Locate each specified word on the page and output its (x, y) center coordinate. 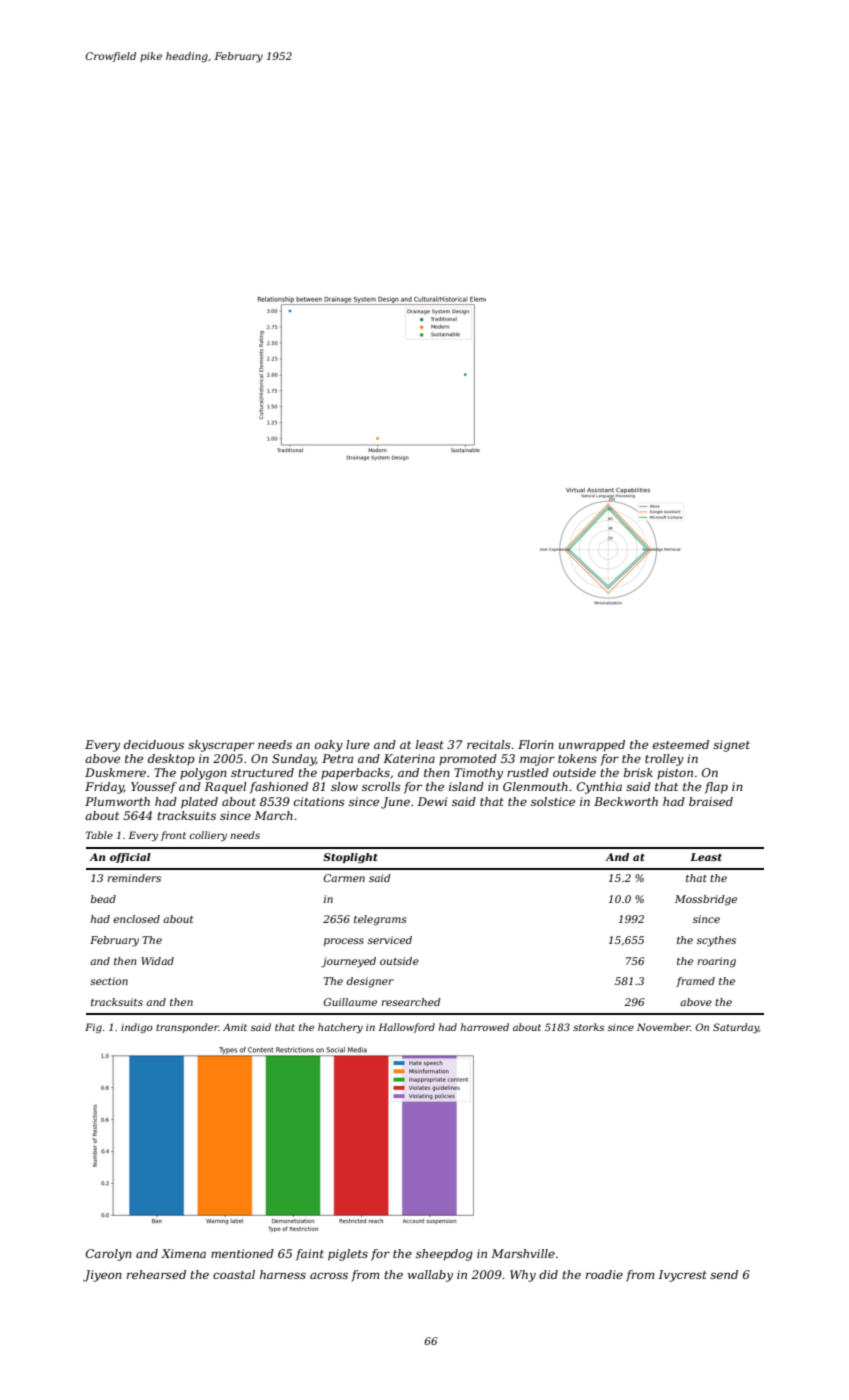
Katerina (409, 758)
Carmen (344, 878)
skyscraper (221, 746)
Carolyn (109, 1255)
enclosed (136, 919)
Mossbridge (706, 900)
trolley (664, 760)
